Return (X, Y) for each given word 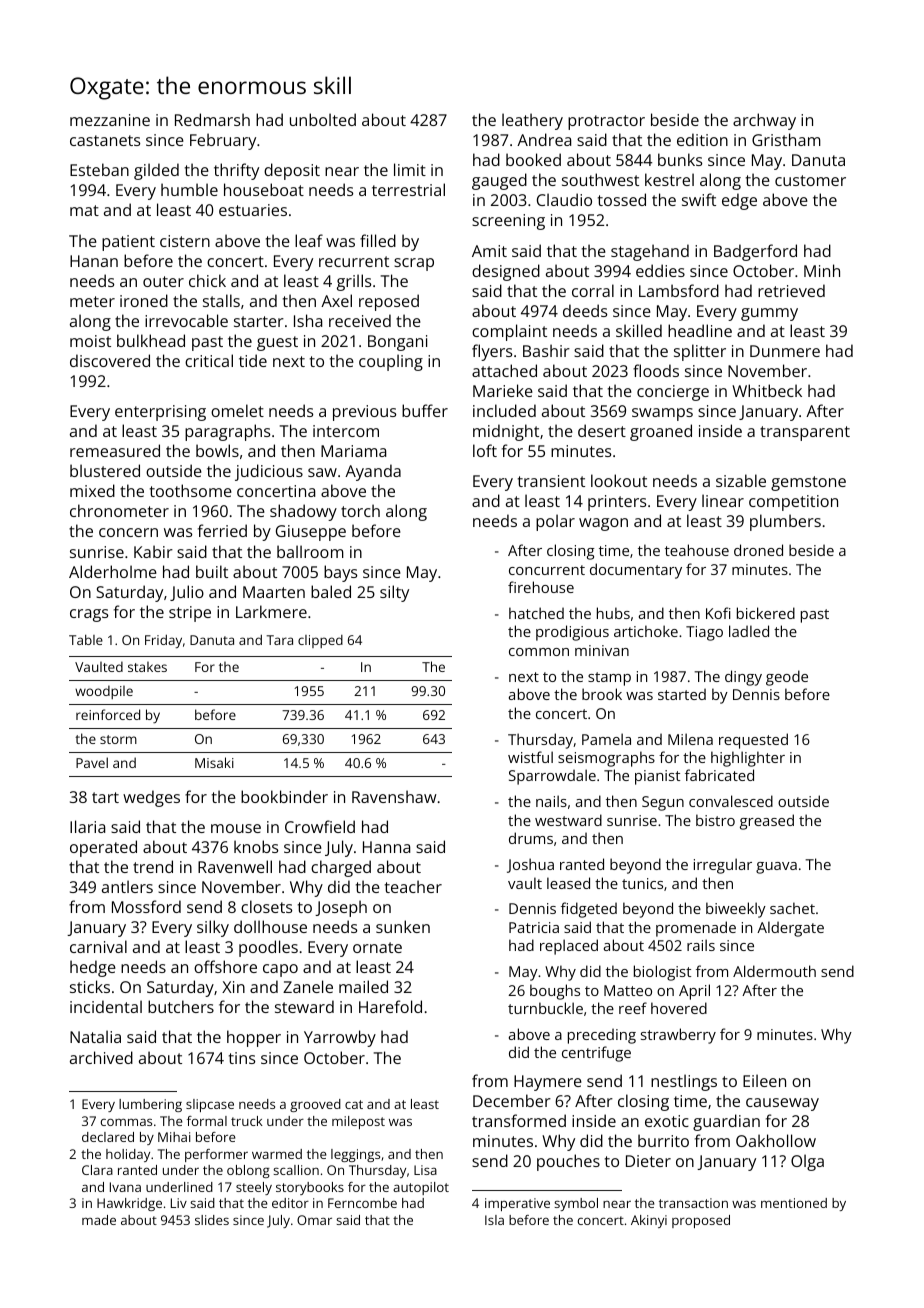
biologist (662, 973)
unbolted (323, 119)
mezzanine (110, 120)
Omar (314, 1220)
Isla (494, 1220)
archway (764, 121)
